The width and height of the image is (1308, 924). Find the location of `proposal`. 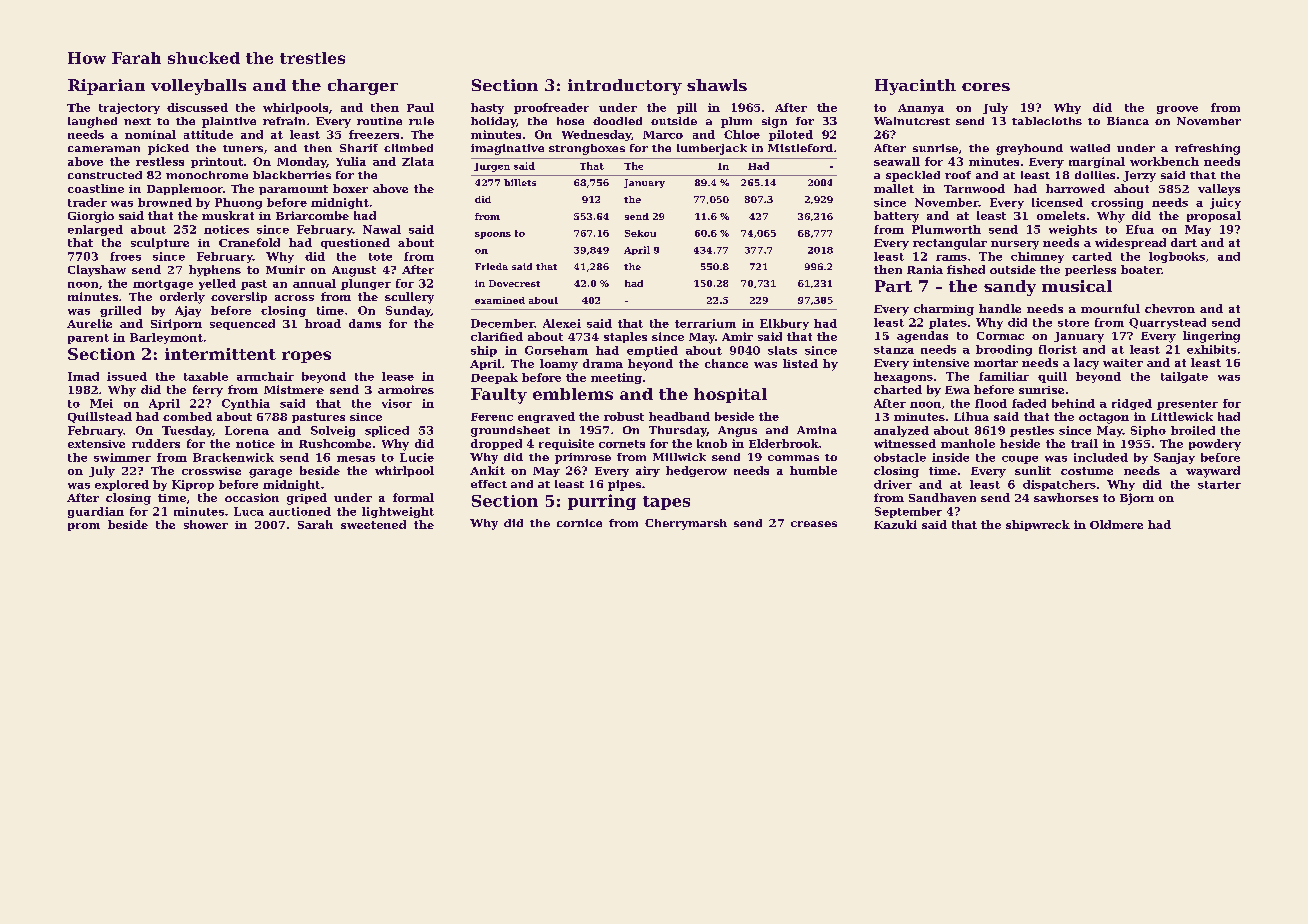

proposal is located at coordinates (1214, 216).
